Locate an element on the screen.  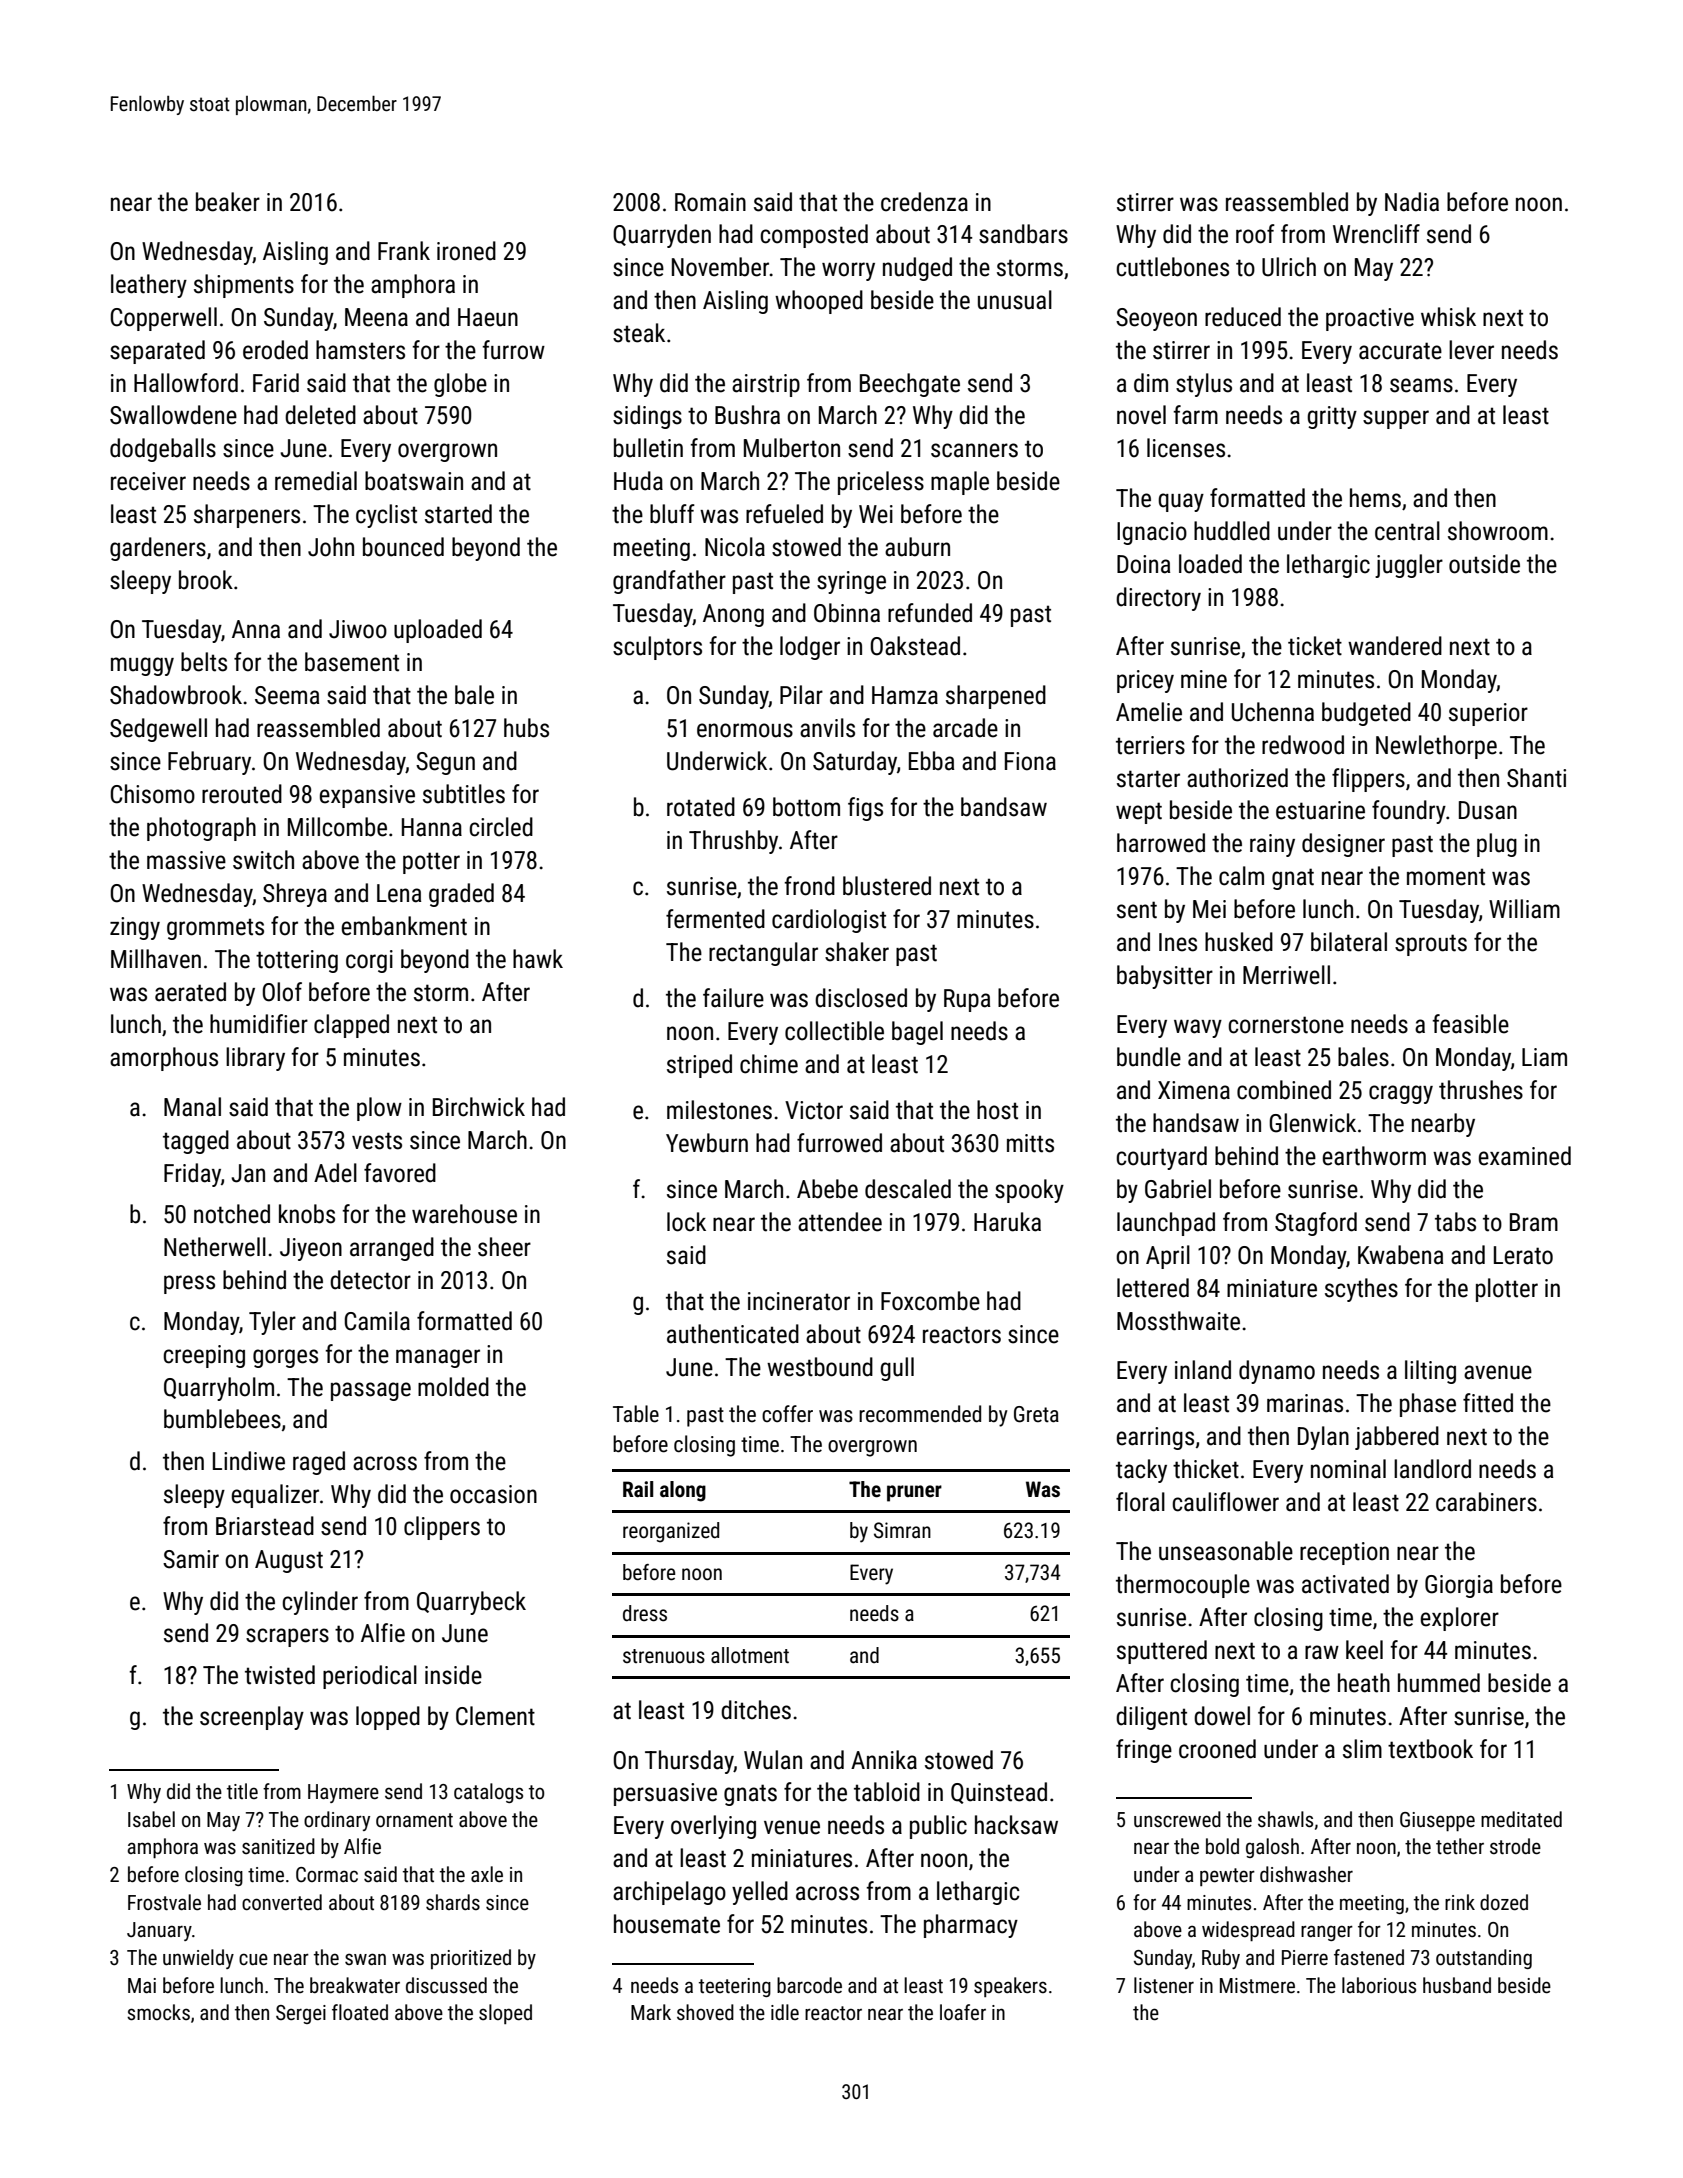
thermocouple is located at coordinates (1183, 1586).
